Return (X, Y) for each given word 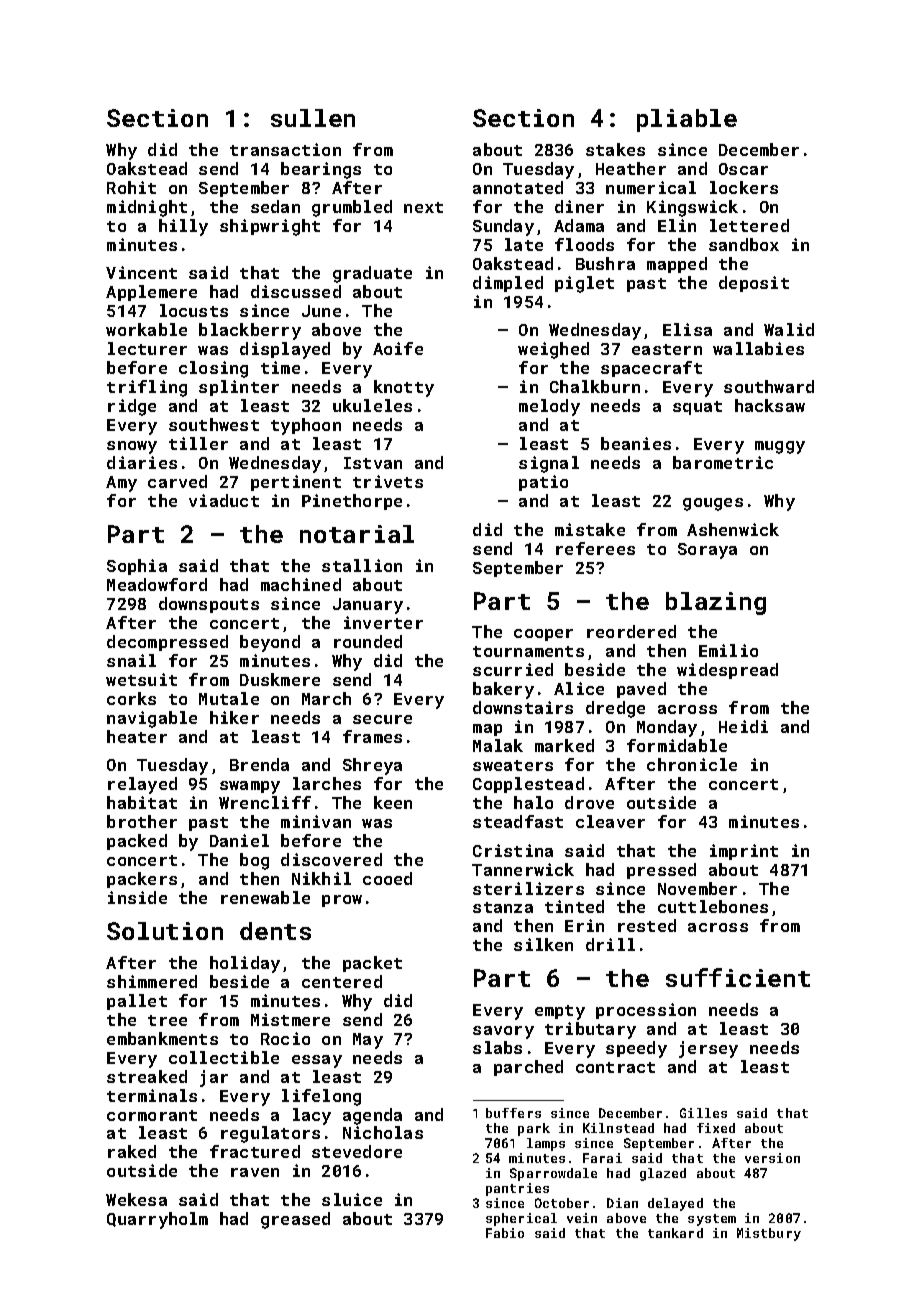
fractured (255, 1151)
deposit (754, 284)
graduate (372, 274)
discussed (296, 291)
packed (137, 842)
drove (589, 802)
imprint (744, 852)
